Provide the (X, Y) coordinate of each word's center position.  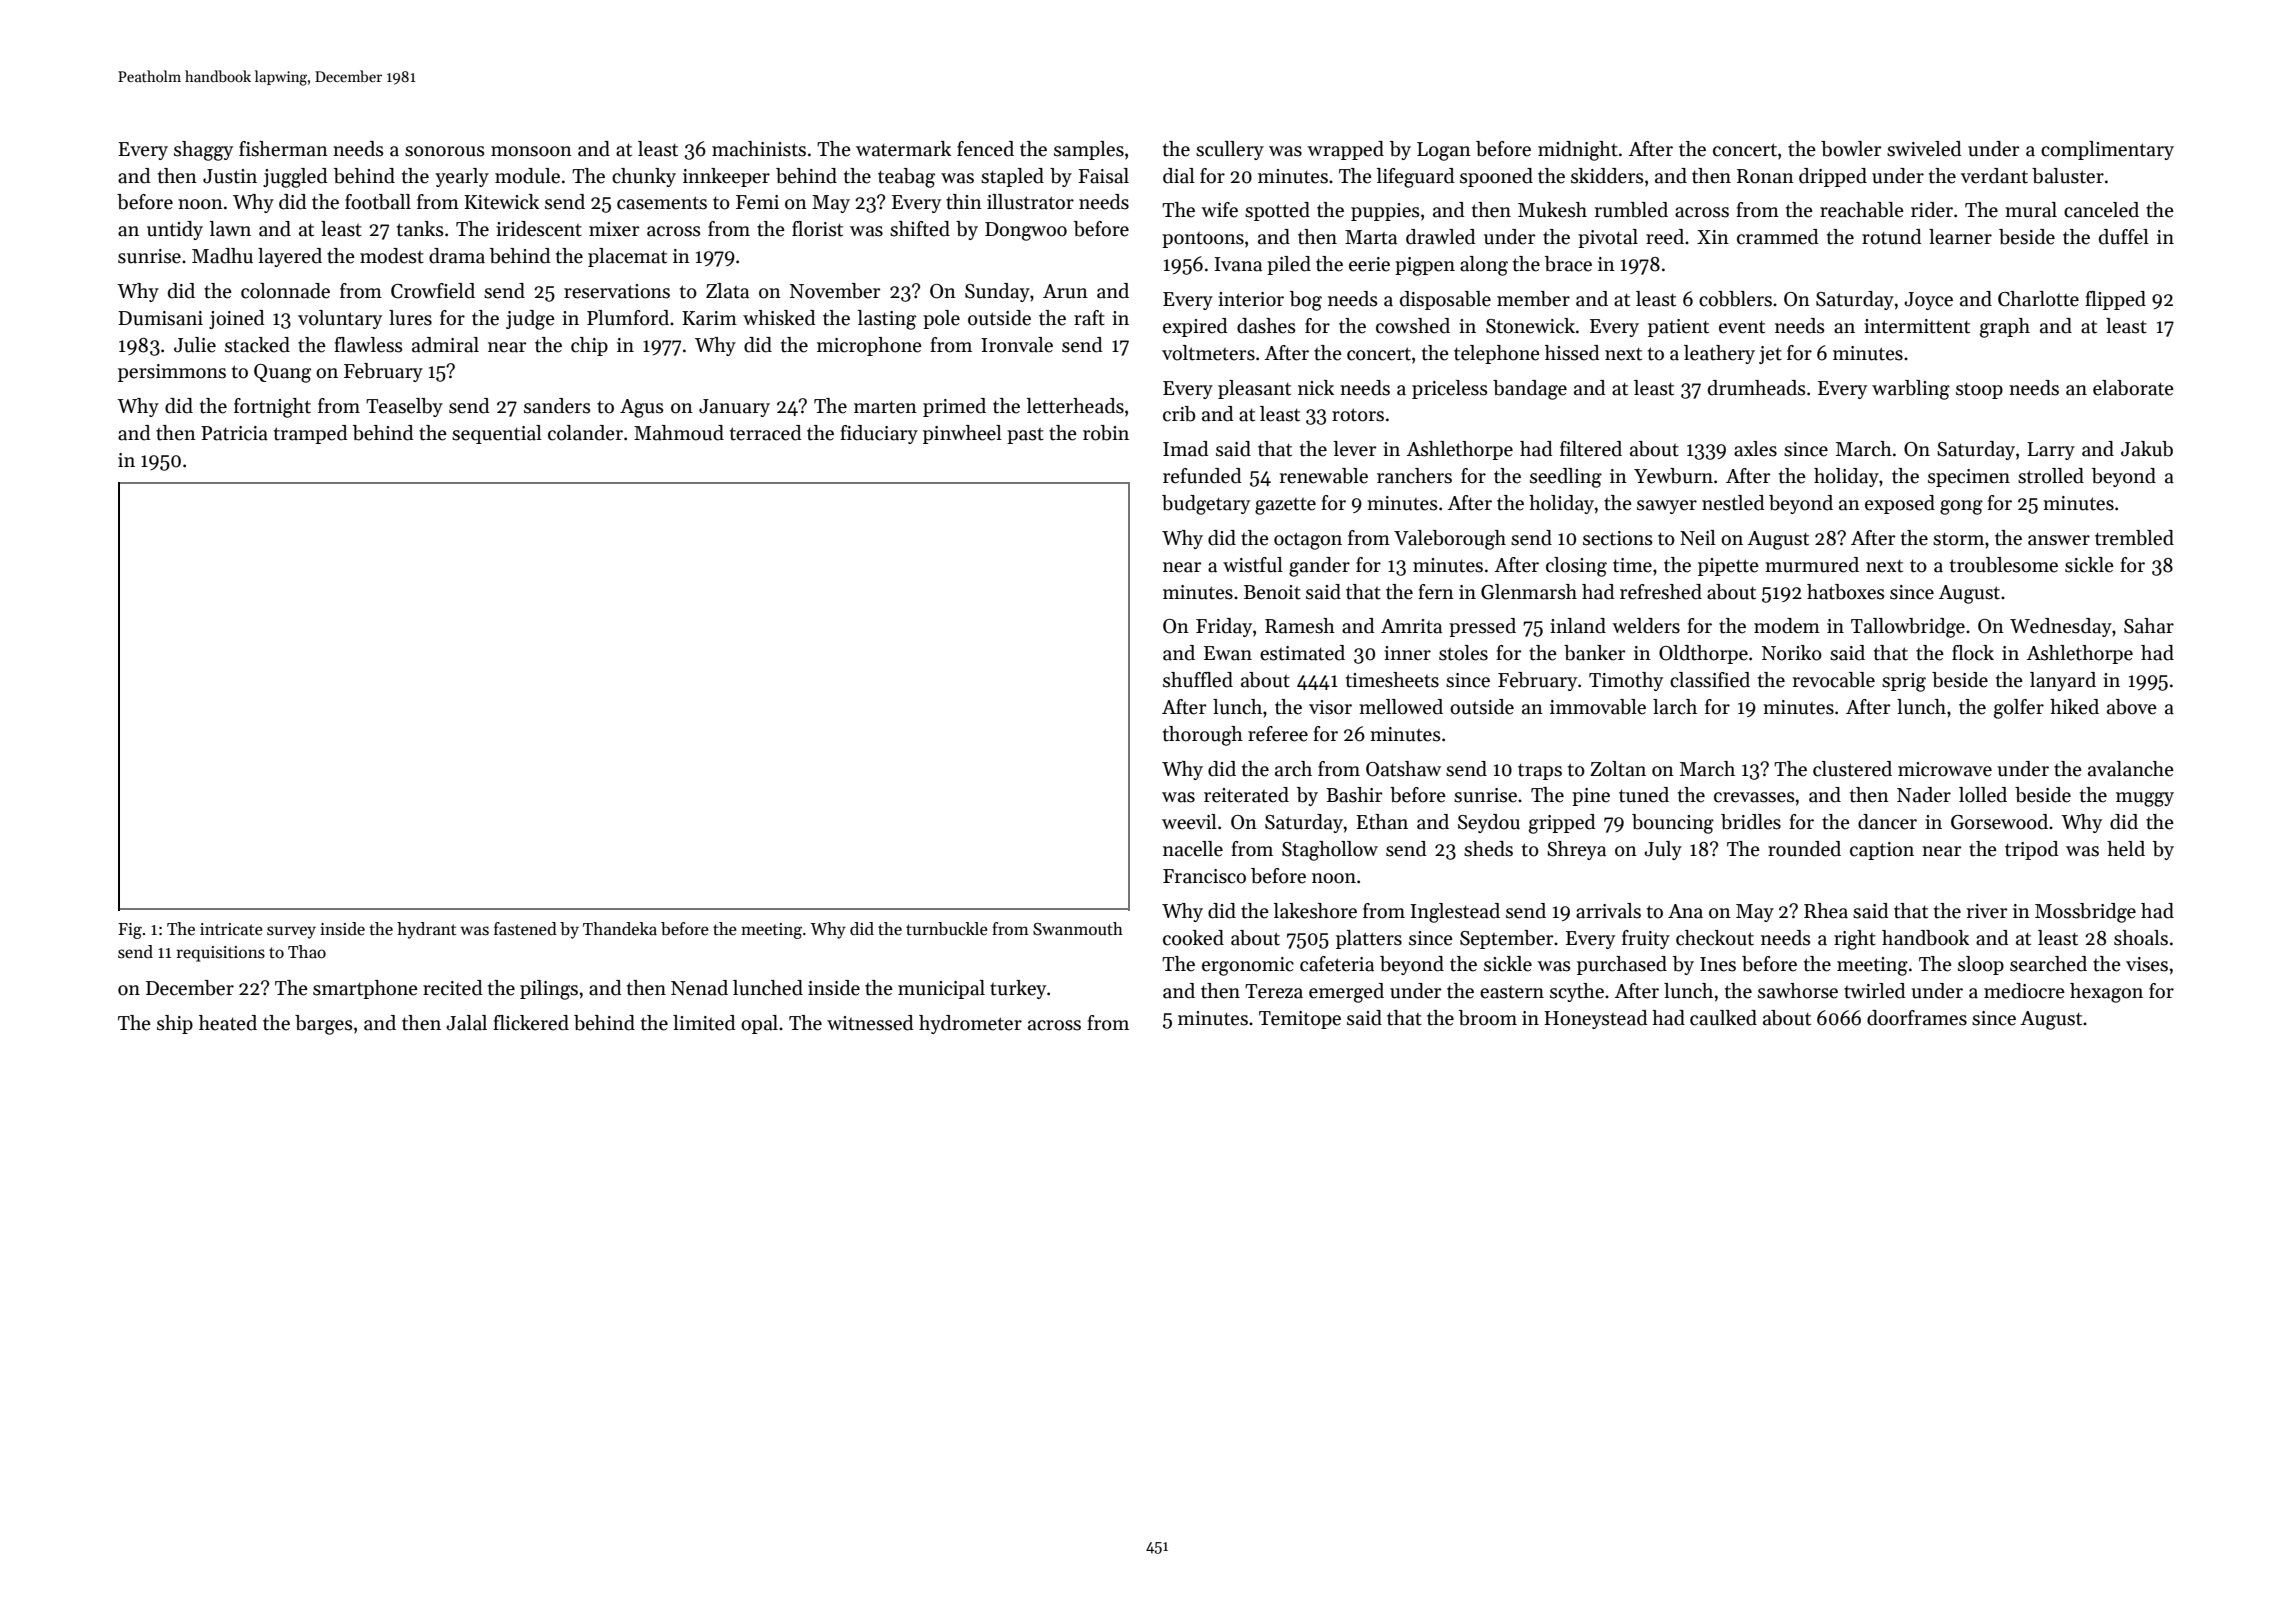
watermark (903, 149)
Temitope (1300, 1020)
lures (410, 318)
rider (1932, 210)
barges (324, 1025)
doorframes (1917, 1018)
